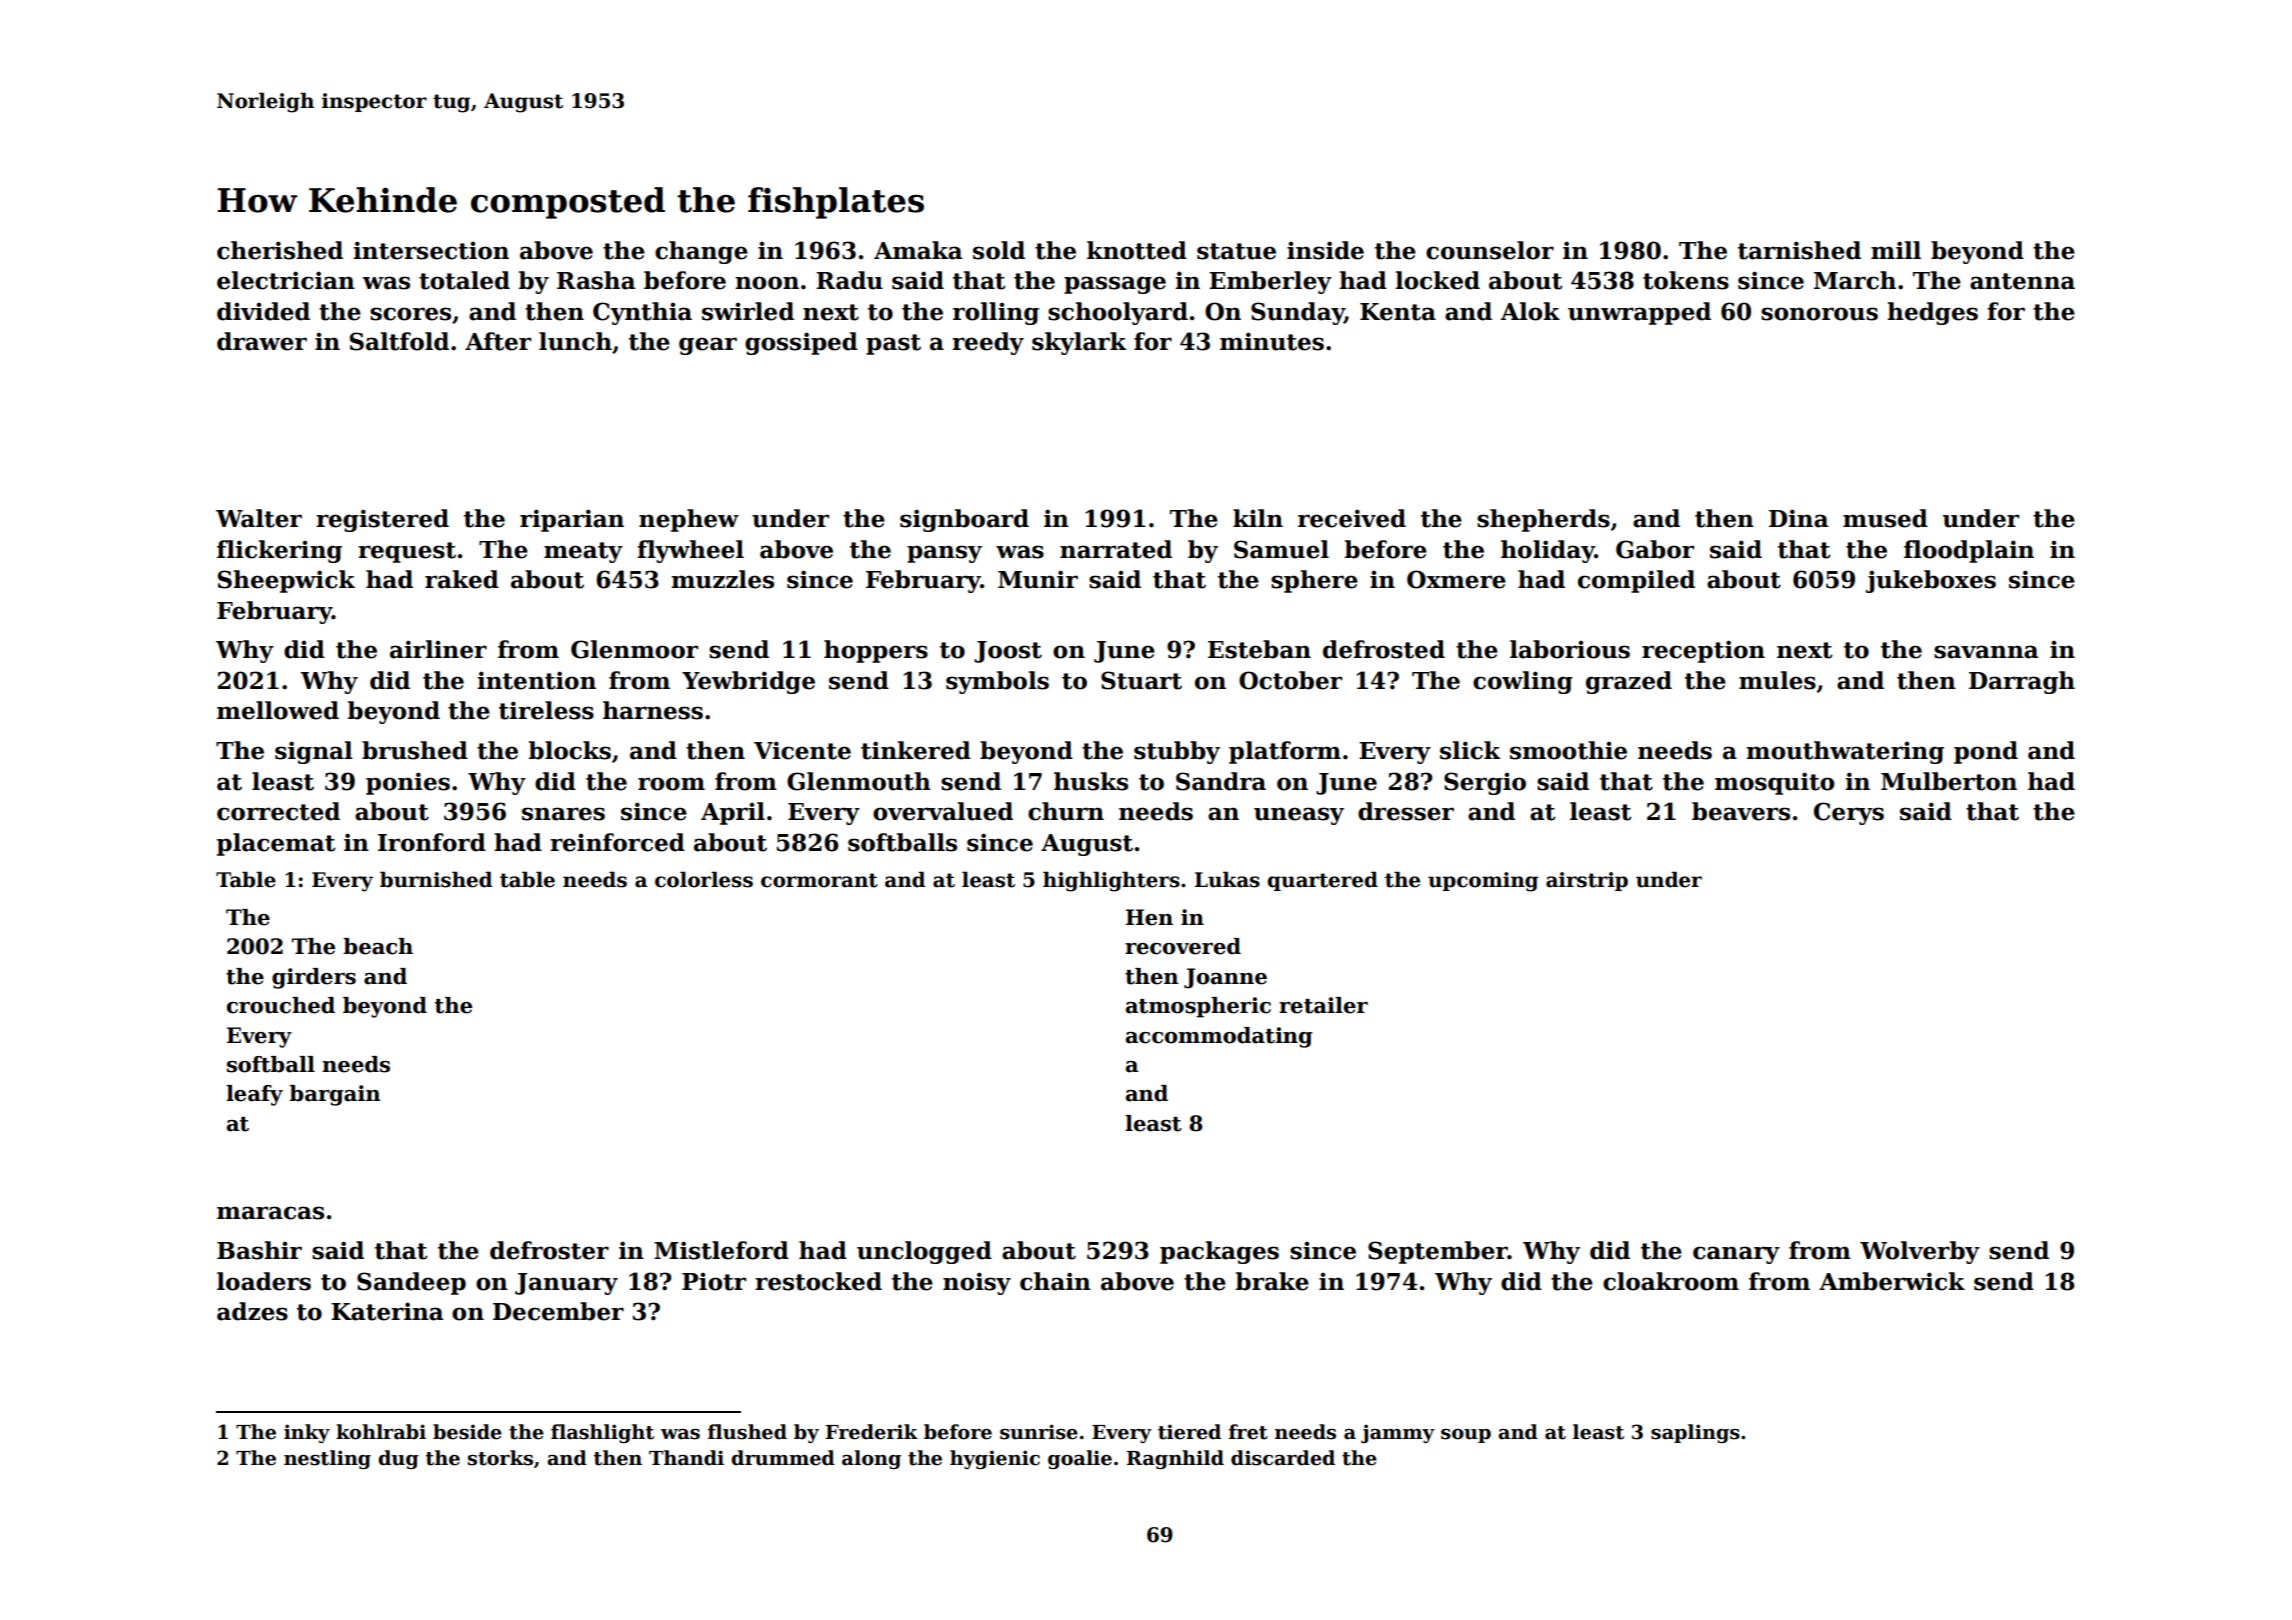  What do you see at coordinates (872, 1432) in the screenshot?
I see `Frederik` at bounding box center [872, 1432].
